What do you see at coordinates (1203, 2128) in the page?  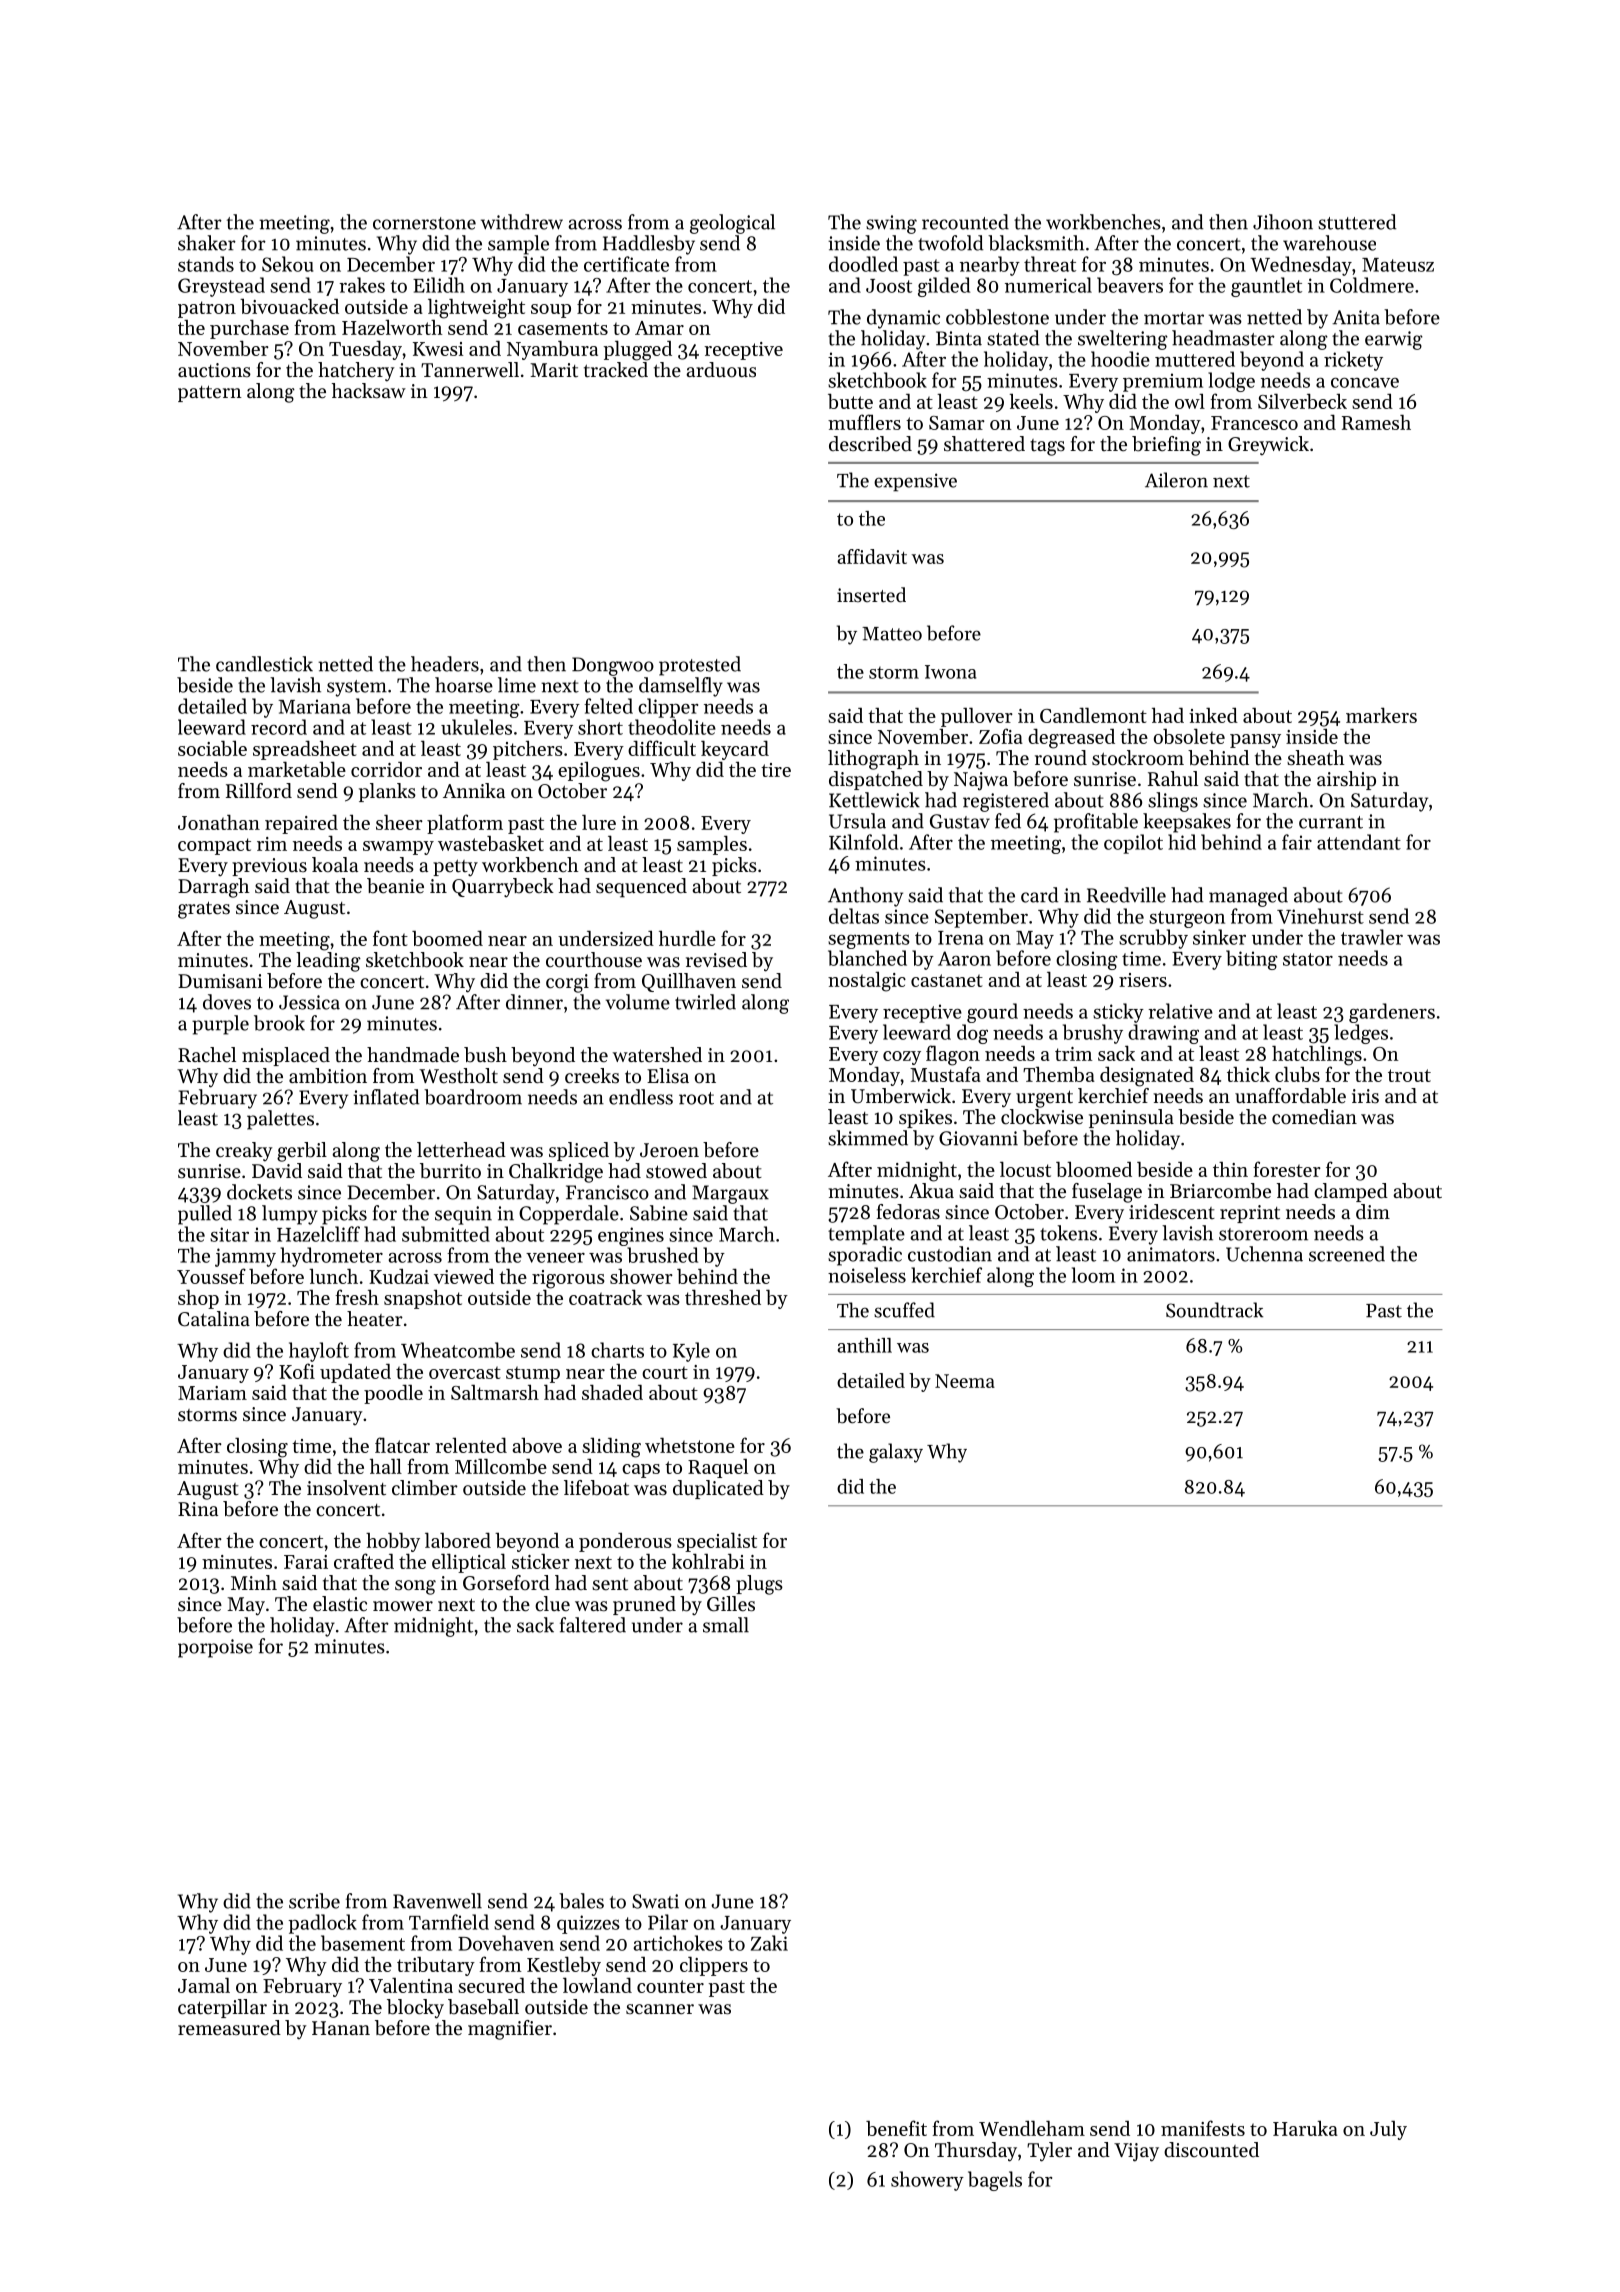 I see `manifests` at bounding box center [1203, 2128].
